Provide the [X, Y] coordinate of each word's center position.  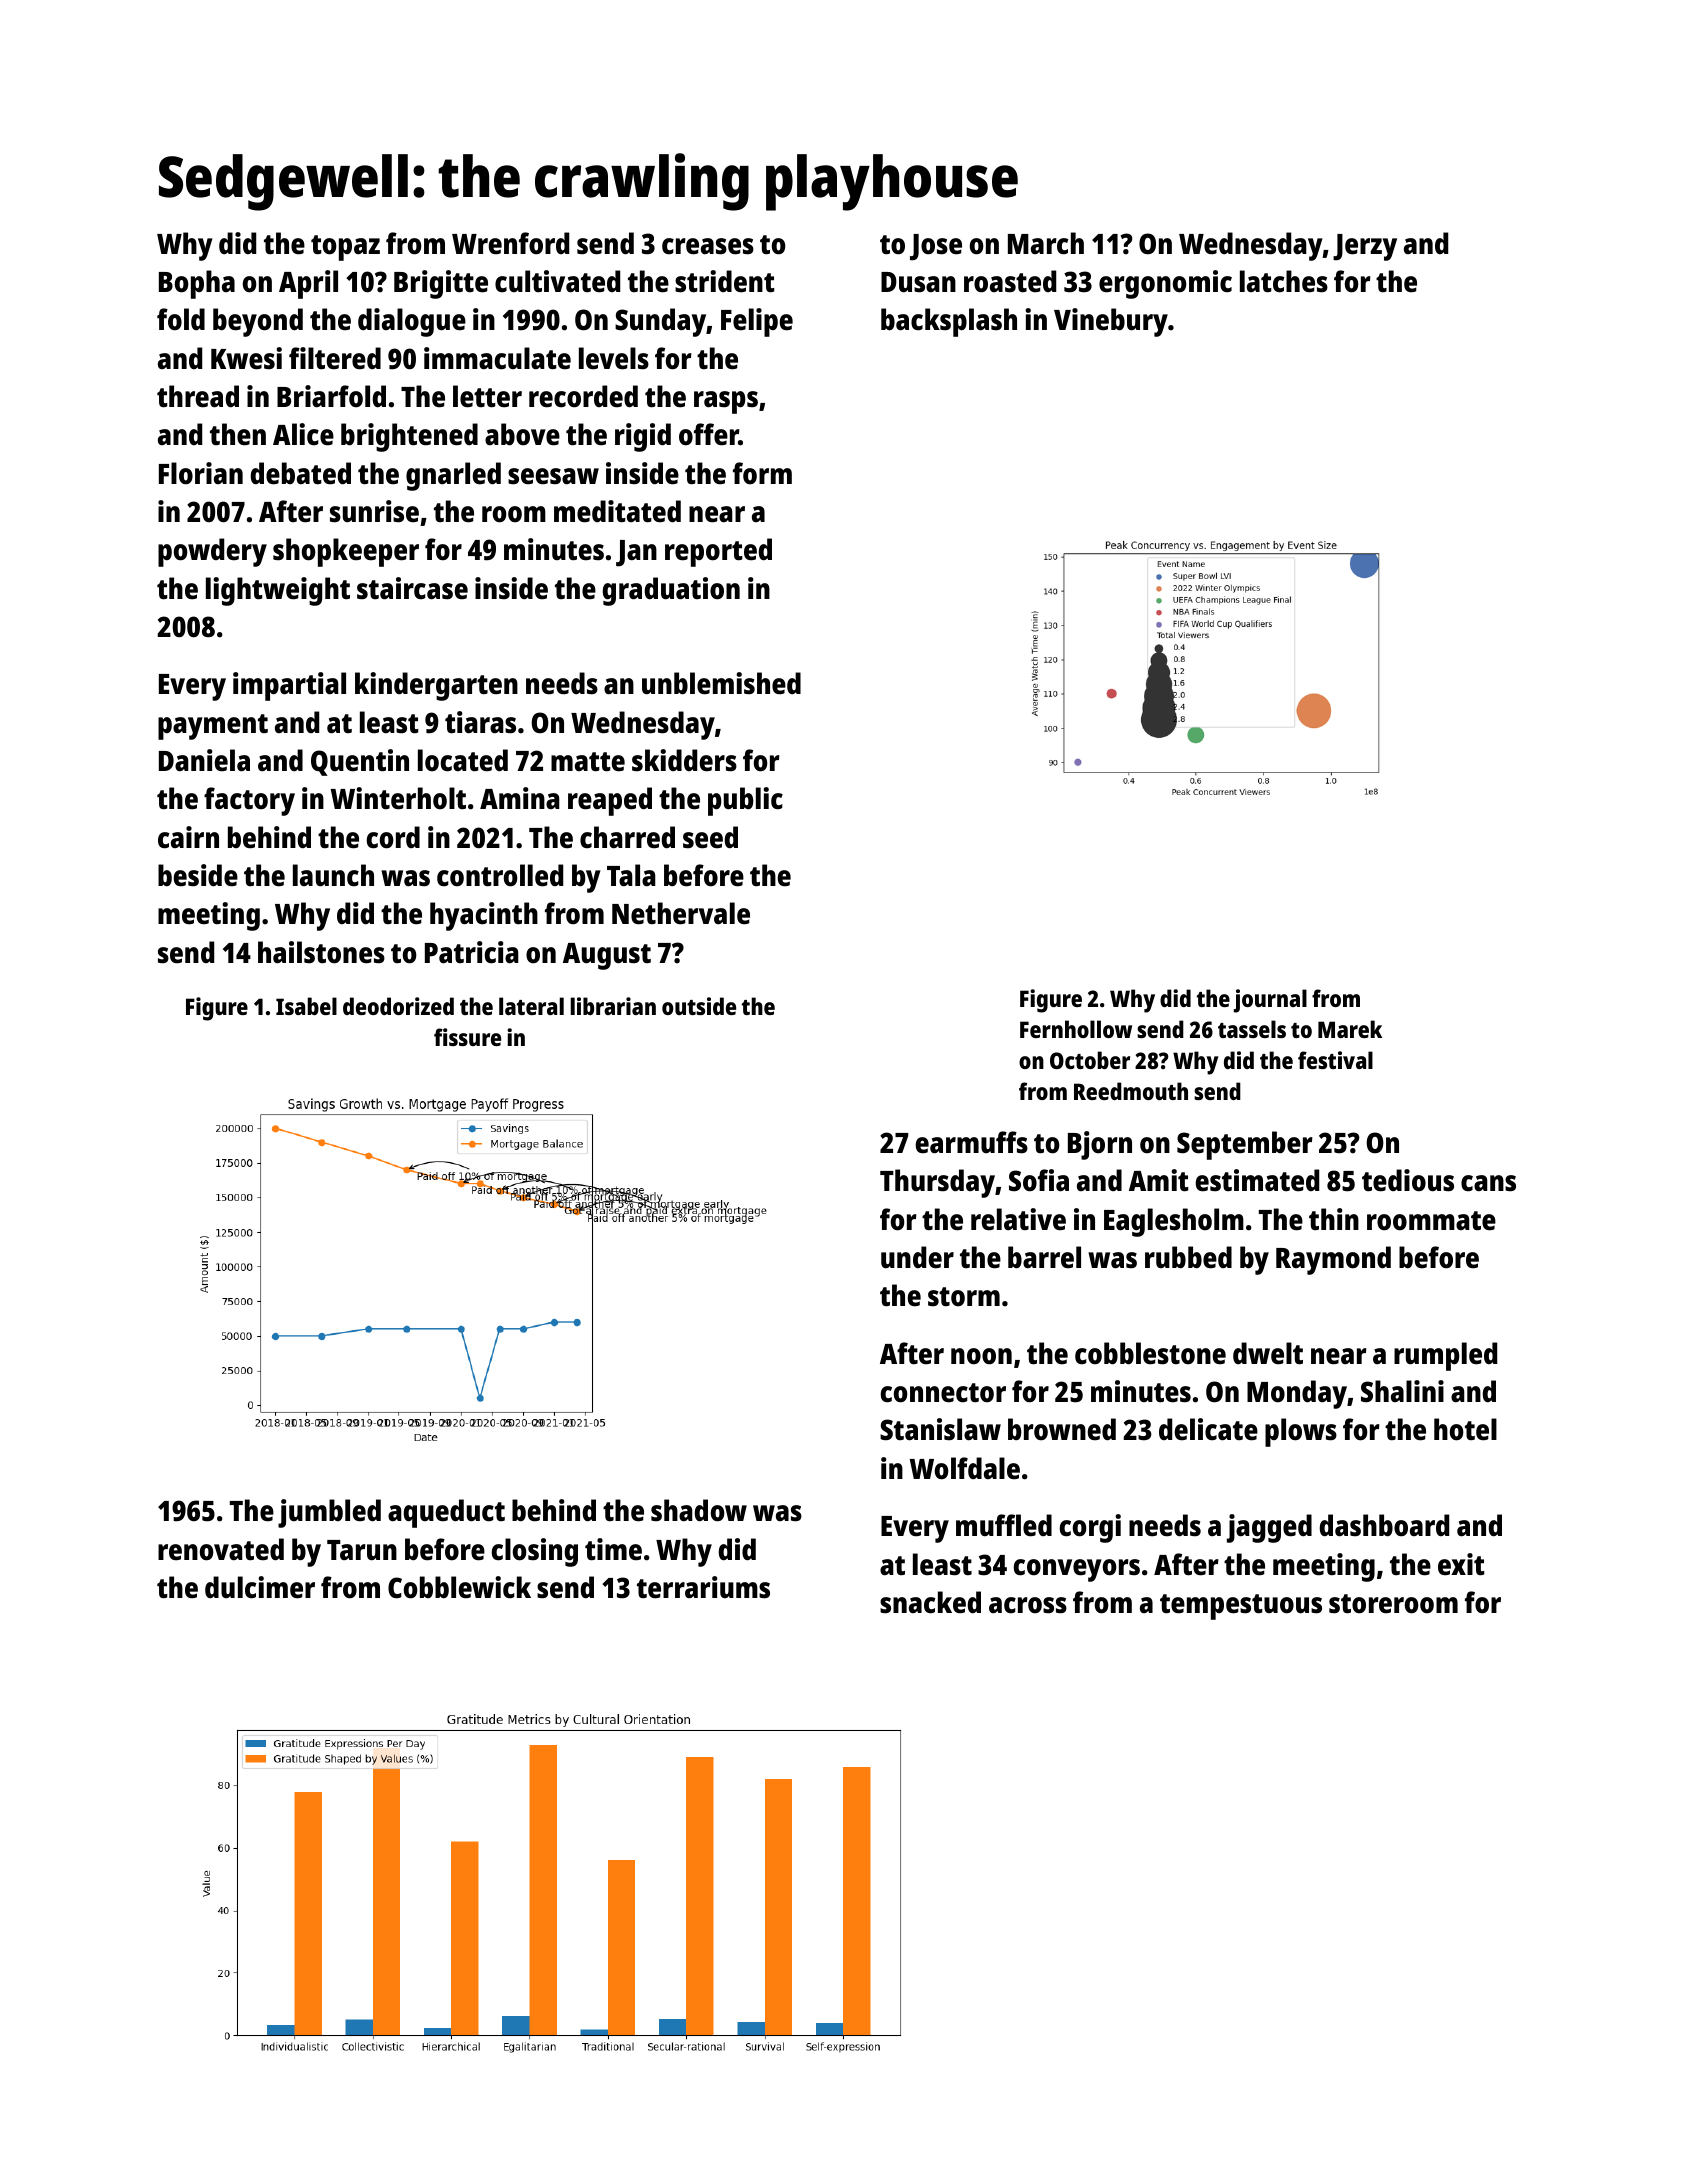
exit [1461, 1564]
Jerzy [1365, 247]
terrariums [703, 1587]
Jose [936, 247]
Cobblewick [459, 1587]
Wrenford [510, 243]
